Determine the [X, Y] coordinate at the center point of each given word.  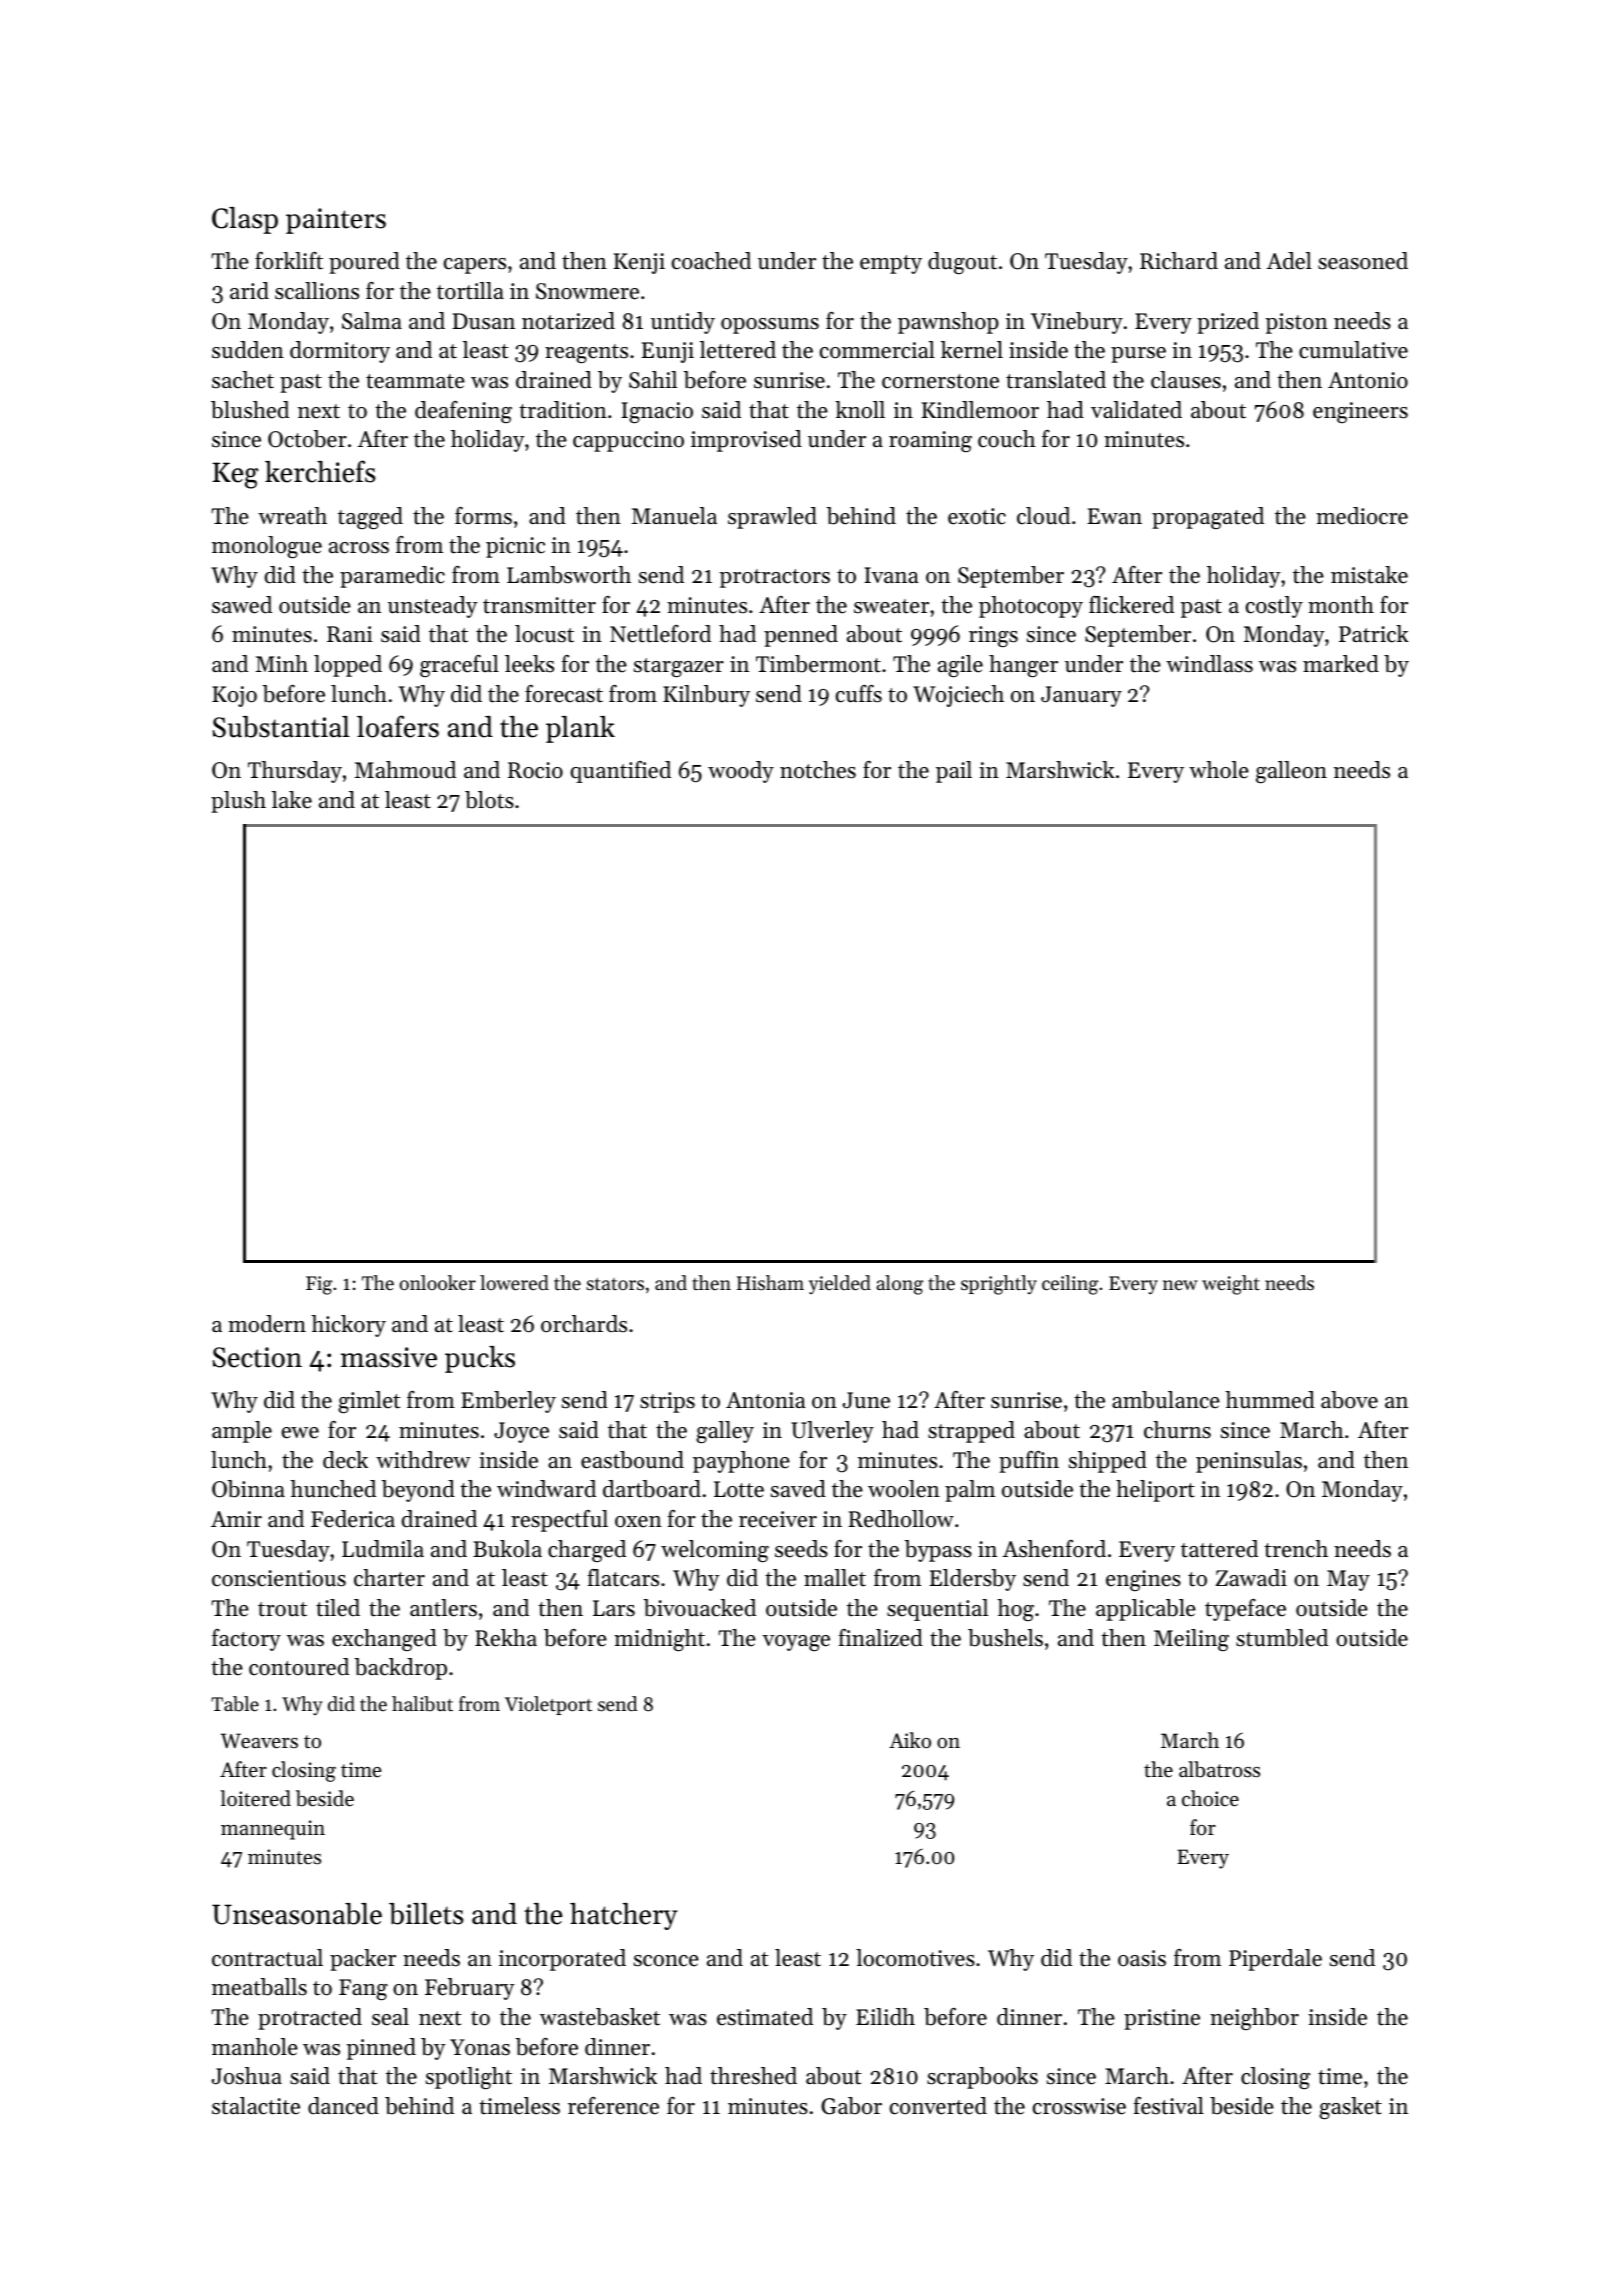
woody [741, 772]
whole [1219, 770]
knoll [860, 410]
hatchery [624, 1916]
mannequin [273, 1830]
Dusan [484, 321]
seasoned [1363, 261]
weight [1231, 1285]
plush [238, 802]
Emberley [508, 1402]
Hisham [770, 1283]
